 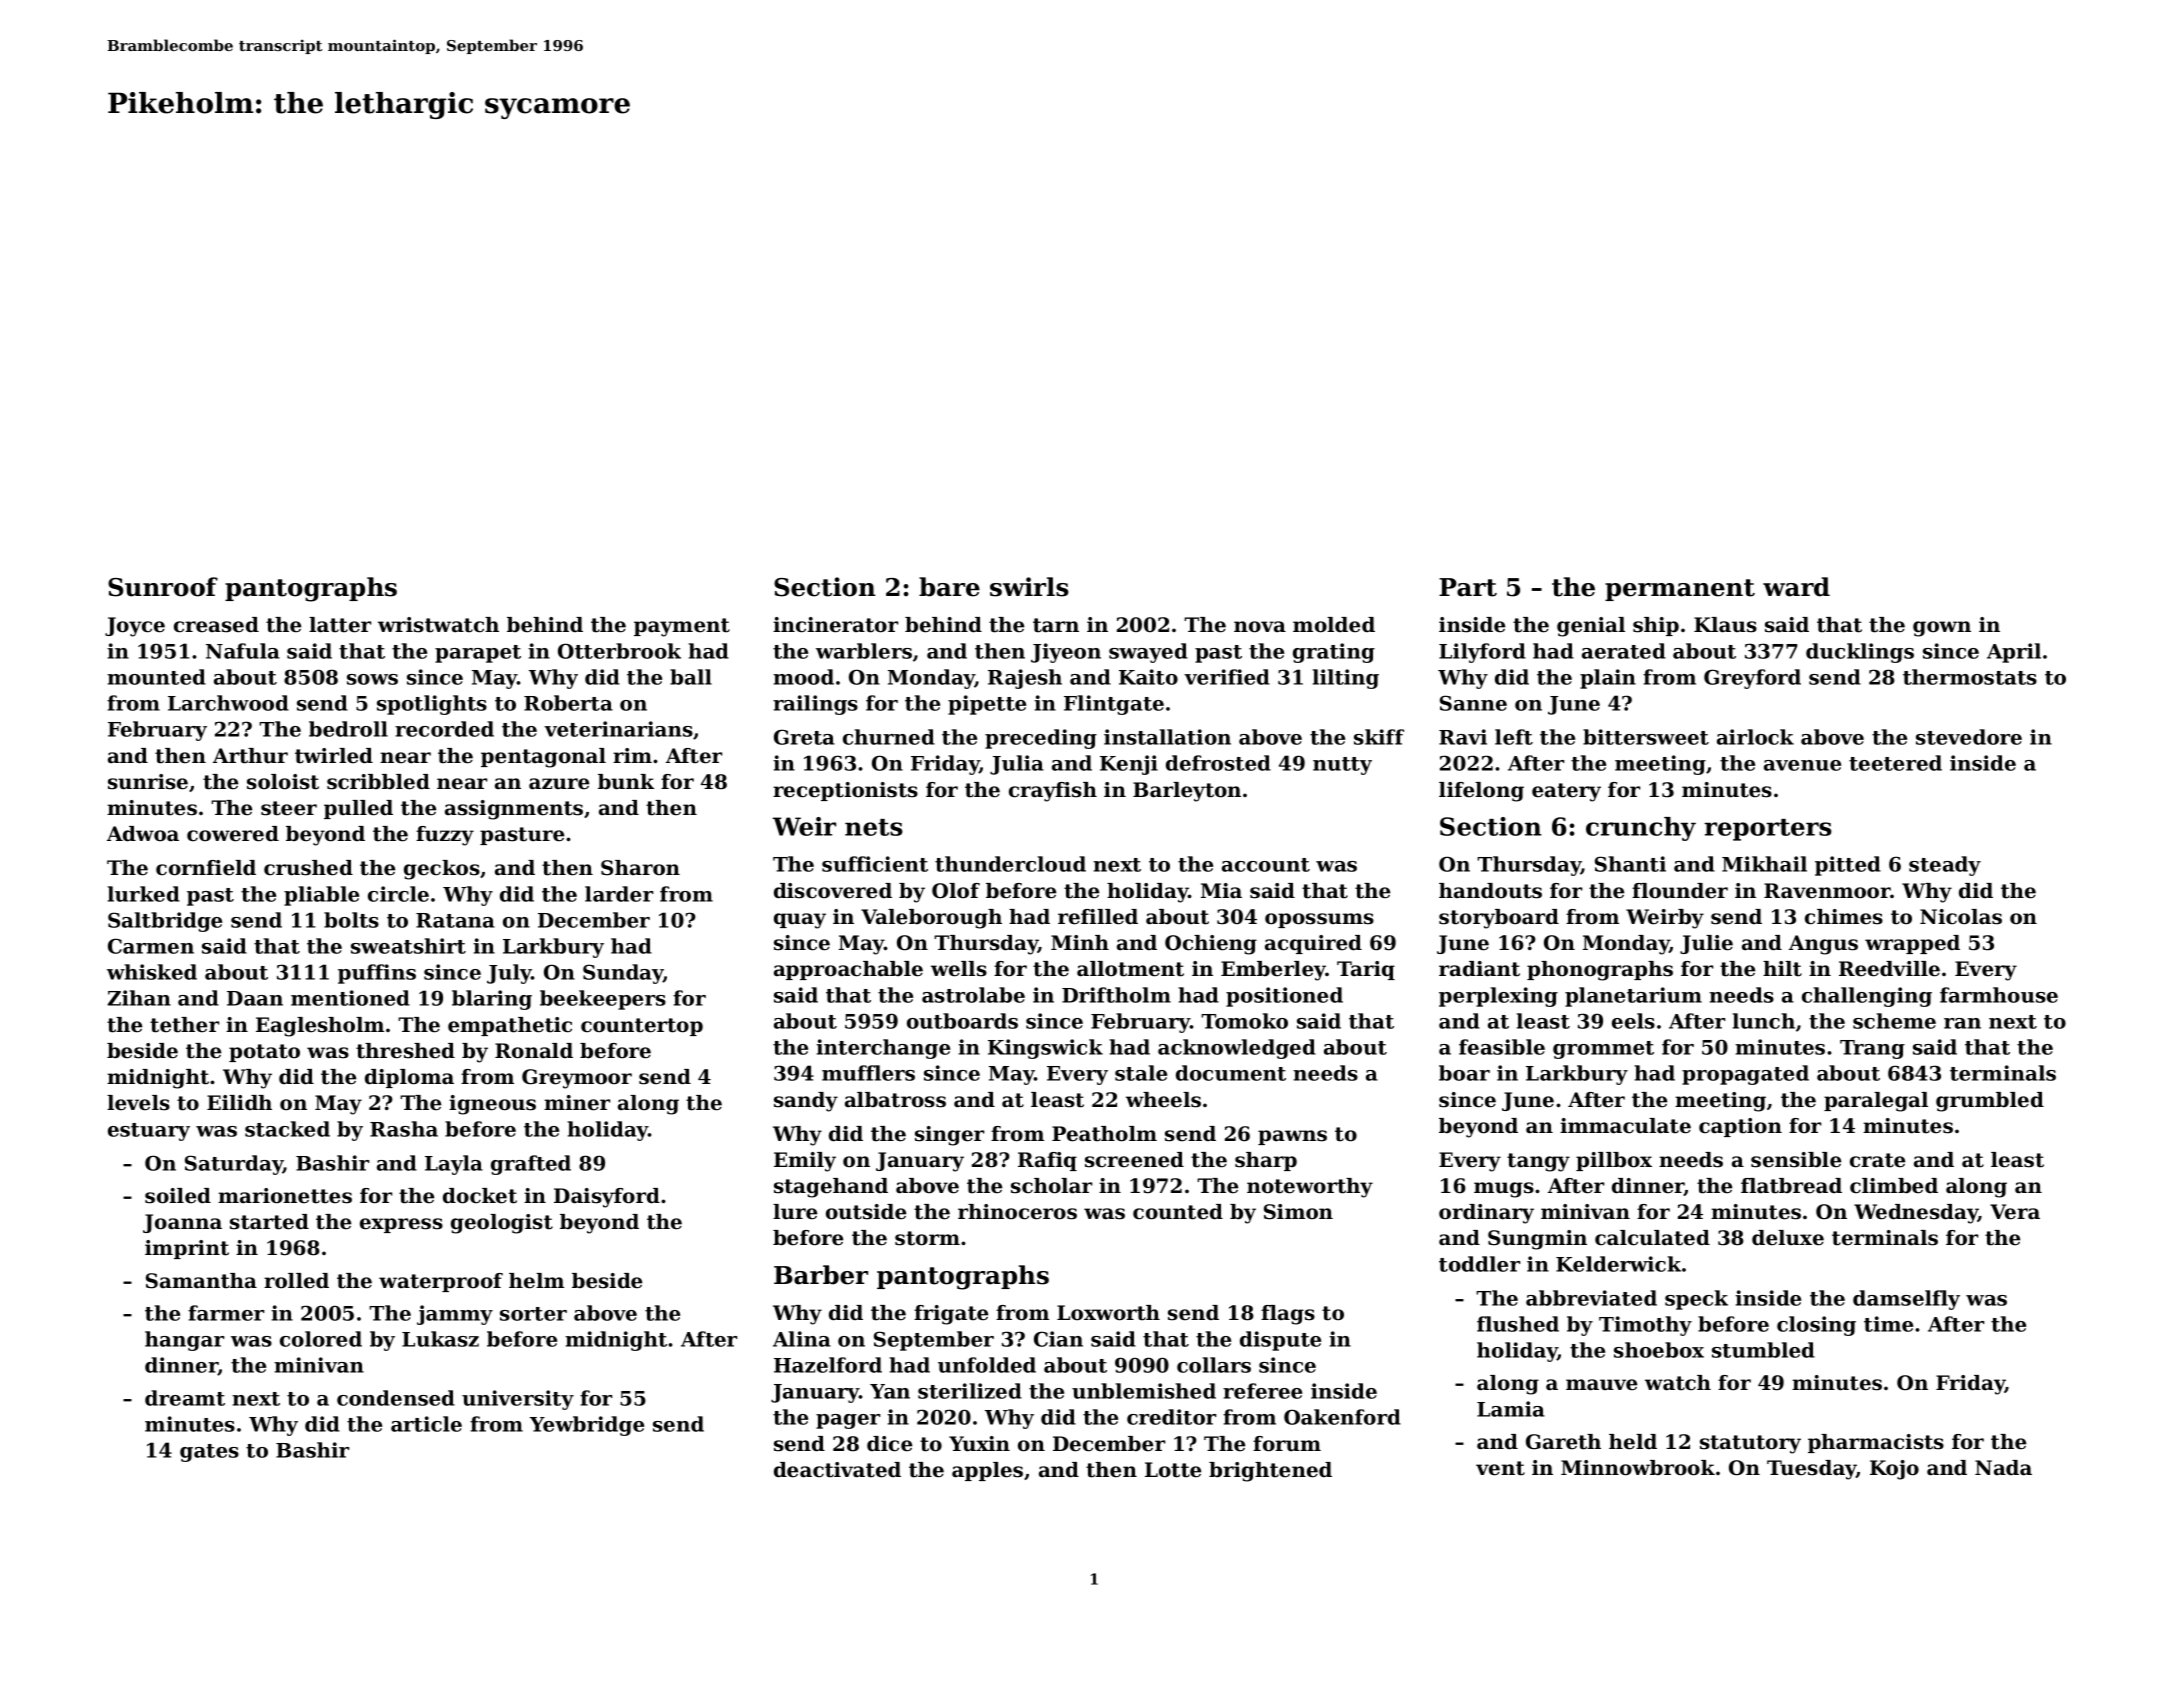 I want to click on ward, so click(x=1796, y=587).
